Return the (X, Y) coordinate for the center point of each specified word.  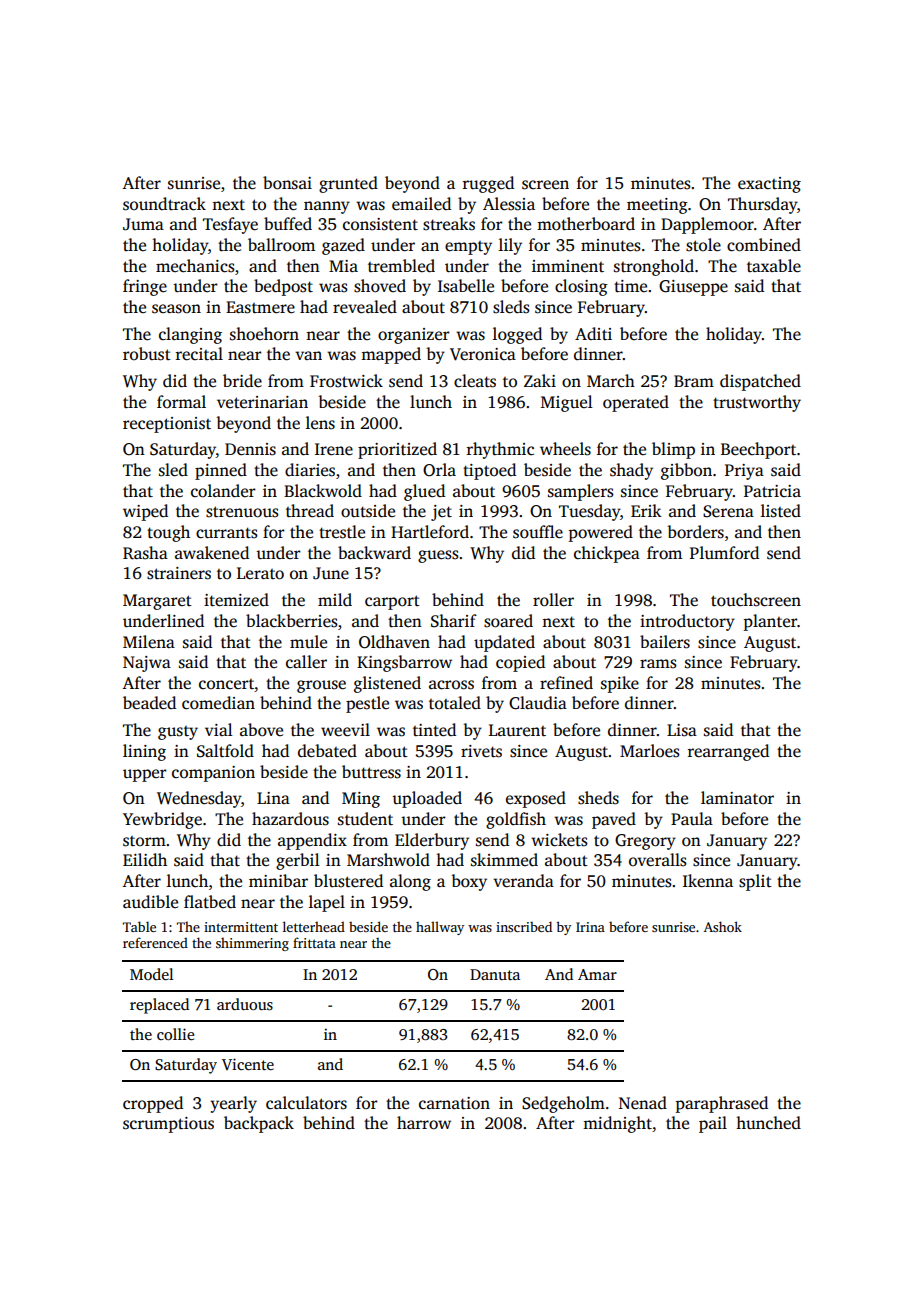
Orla (439, 470)
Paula (692, 818)
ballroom (281, 245)
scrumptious (168, 1125)
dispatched (760, 382)
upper (145, 775)
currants (227, 533)
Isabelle (466, 286)
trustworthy (757, 403)
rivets (481, 751)
